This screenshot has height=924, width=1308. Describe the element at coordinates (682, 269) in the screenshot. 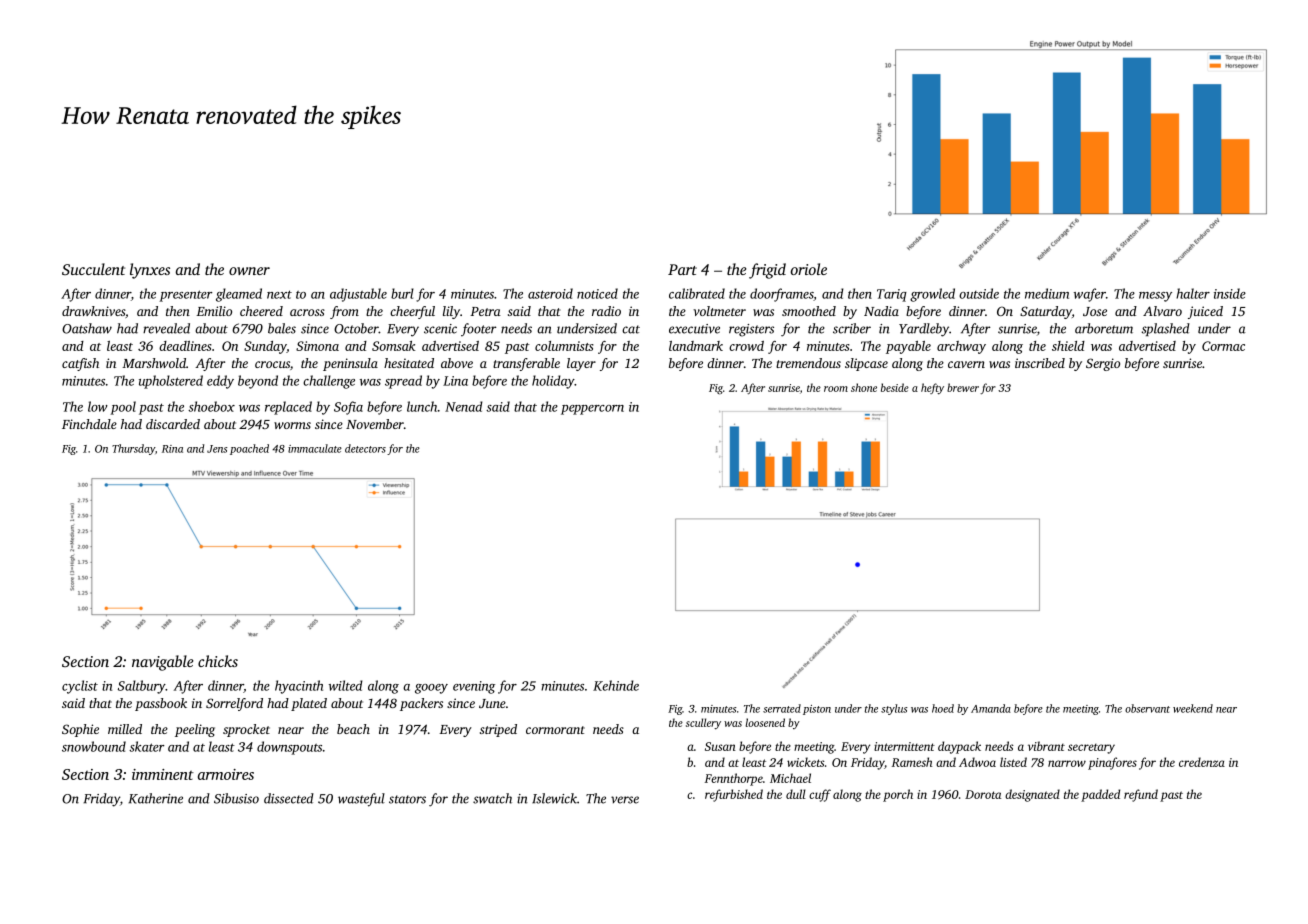

I see `Part` at that location.
